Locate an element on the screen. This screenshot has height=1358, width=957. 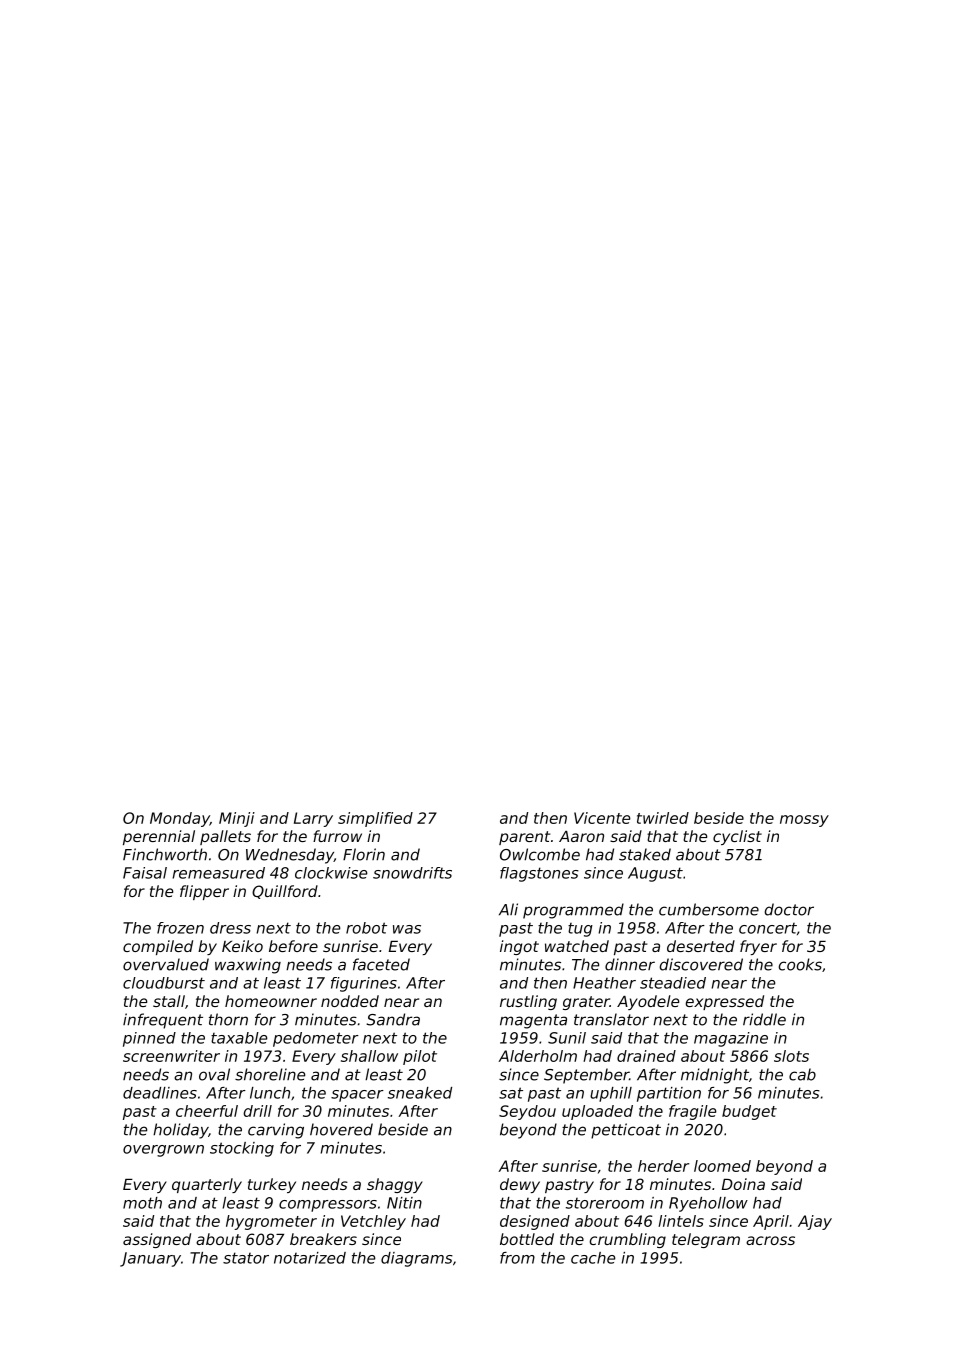
August is located at coordinates (655, 874).
